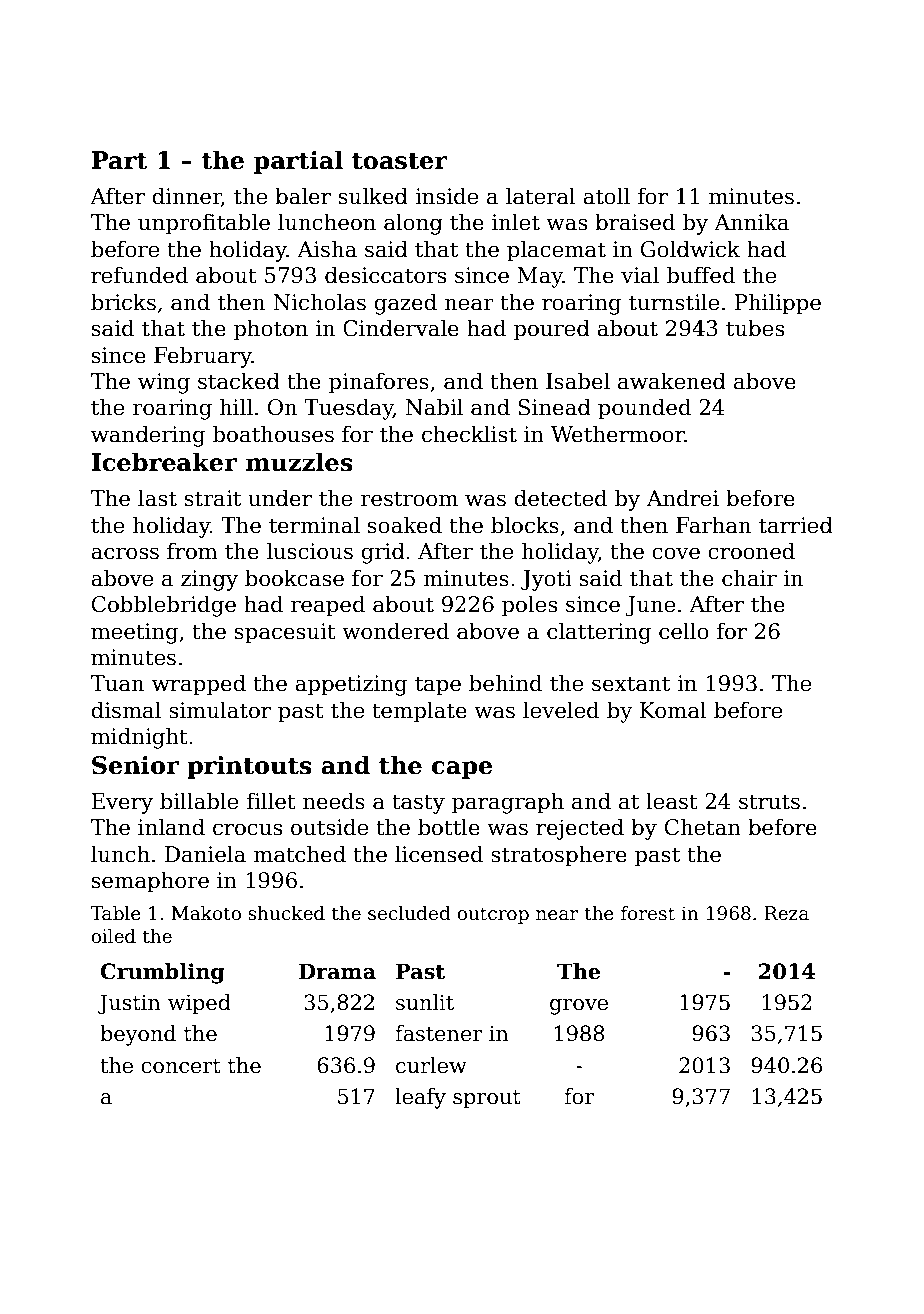 The width and height of the screenshot is (924, 1314). What do you see at coordinates (187, 197) in the screenshot?
I see `dinner` at bounding box center [187, 197].
